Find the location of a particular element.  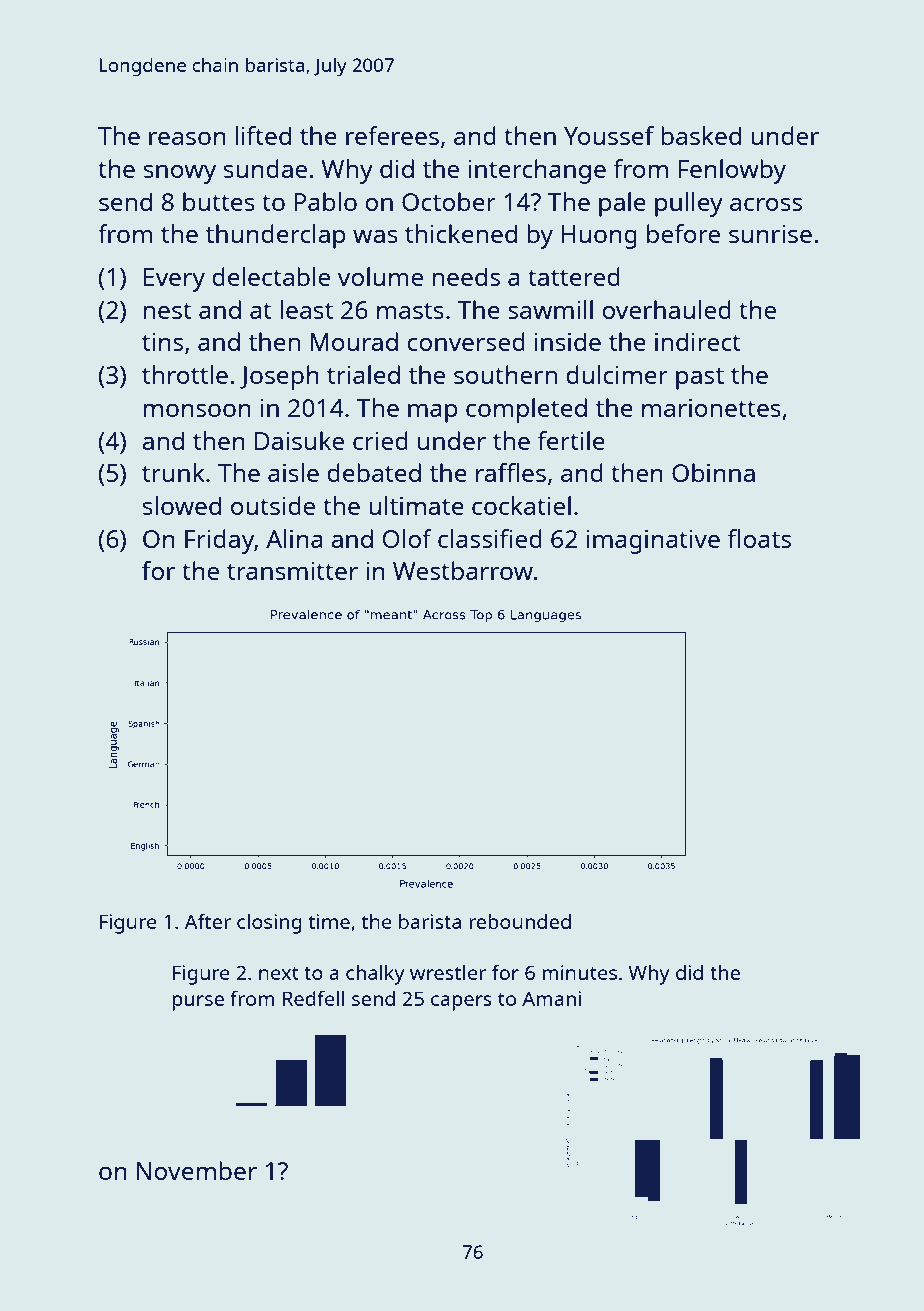

floats is located at coordinates (759, 538).
